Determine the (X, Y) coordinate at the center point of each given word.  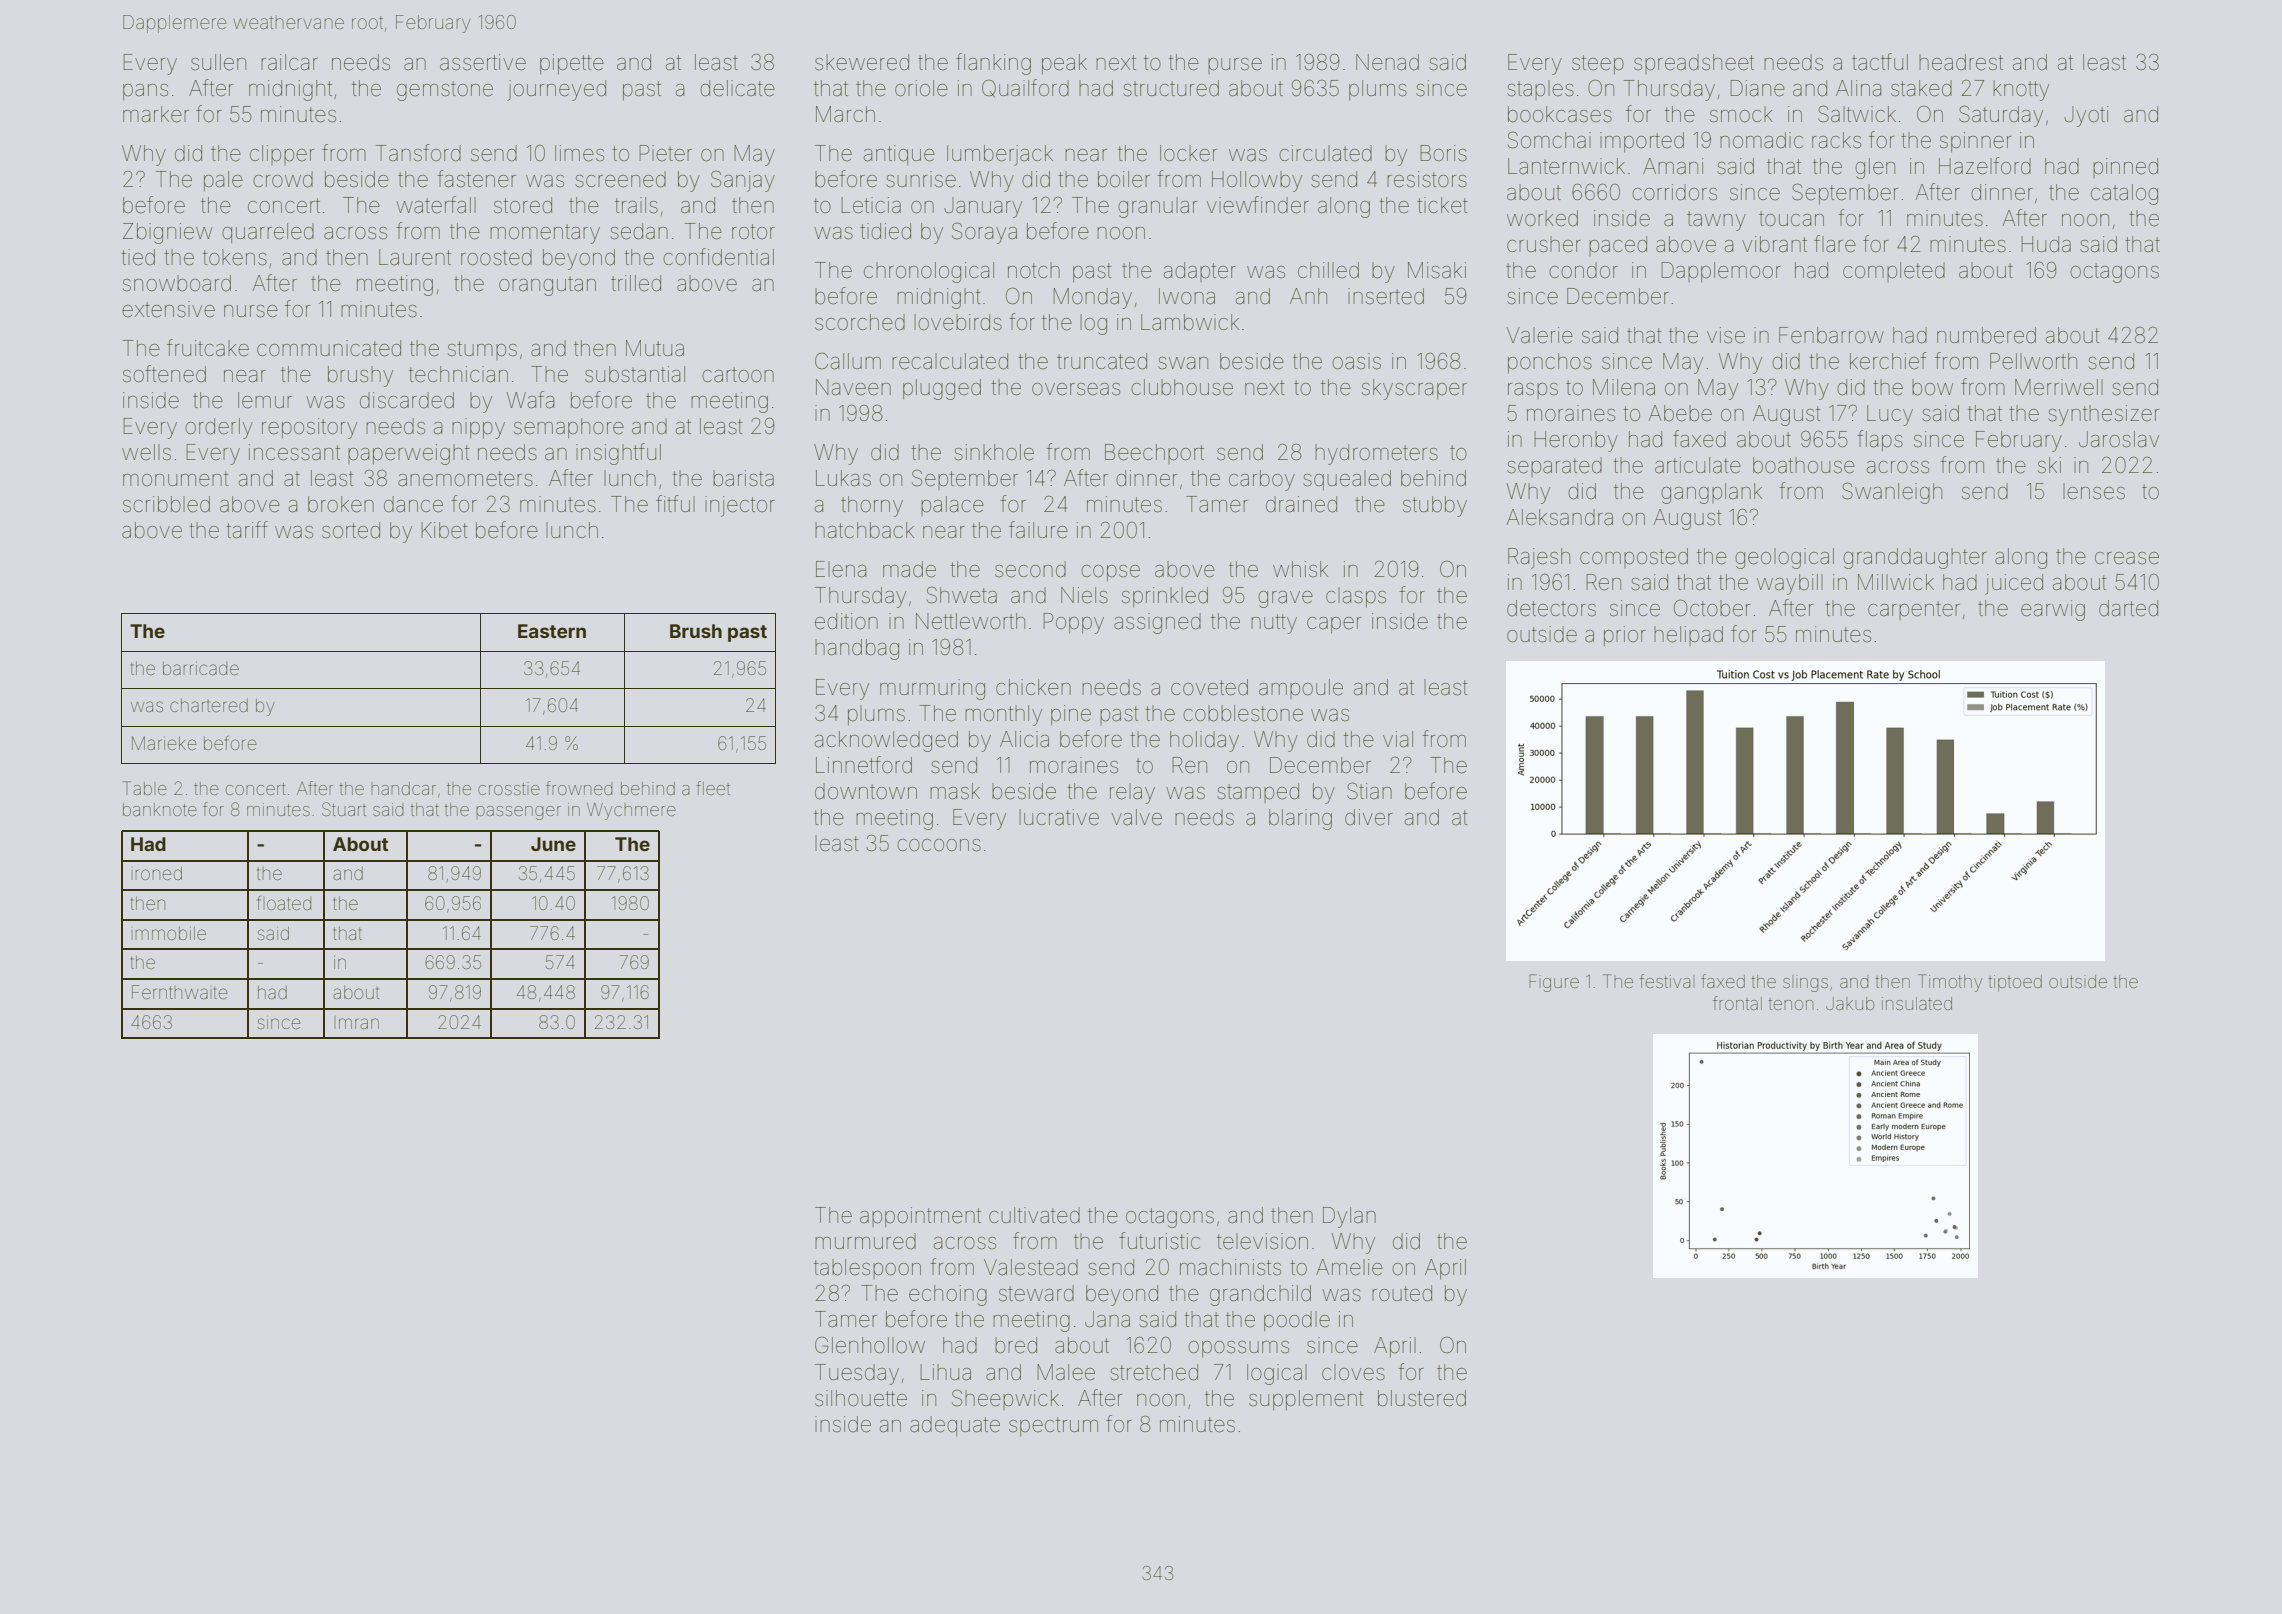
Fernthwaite (180, 992)
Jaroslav (2119, 439)
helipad (1688, 636)
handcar (403, 788)
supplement (1306, 1400)
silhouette (861, 1398)
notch (1034, 270)
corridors (1674, 192)
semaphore (569, 428)
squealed (1347, 480)
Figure (1554, 983)
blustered (1422, 1398)
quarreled (268, 233)
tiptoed (2015, 983)
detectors (1551, 608)
